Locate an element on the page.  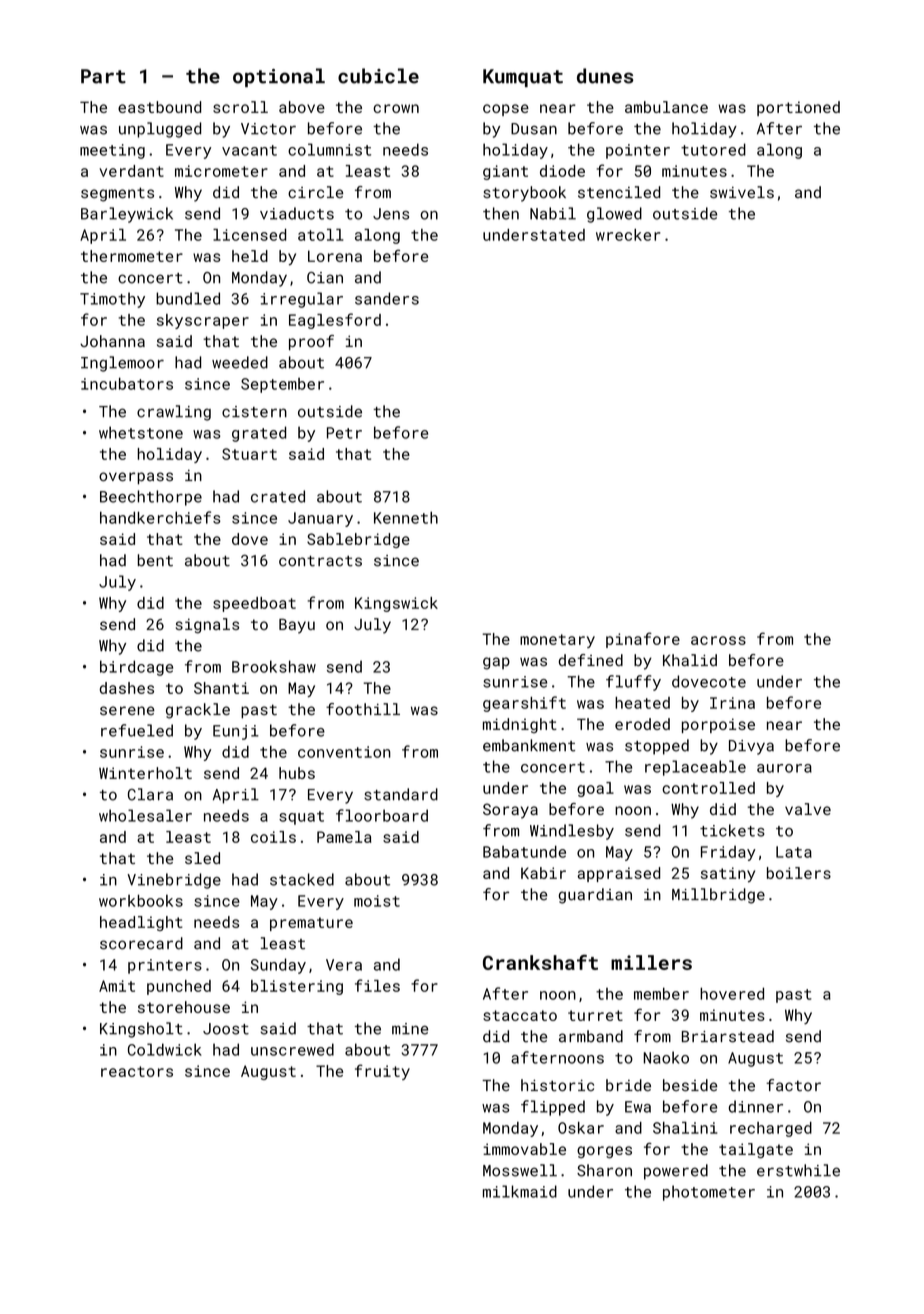
glowed is located at coordinates (614, 215).
